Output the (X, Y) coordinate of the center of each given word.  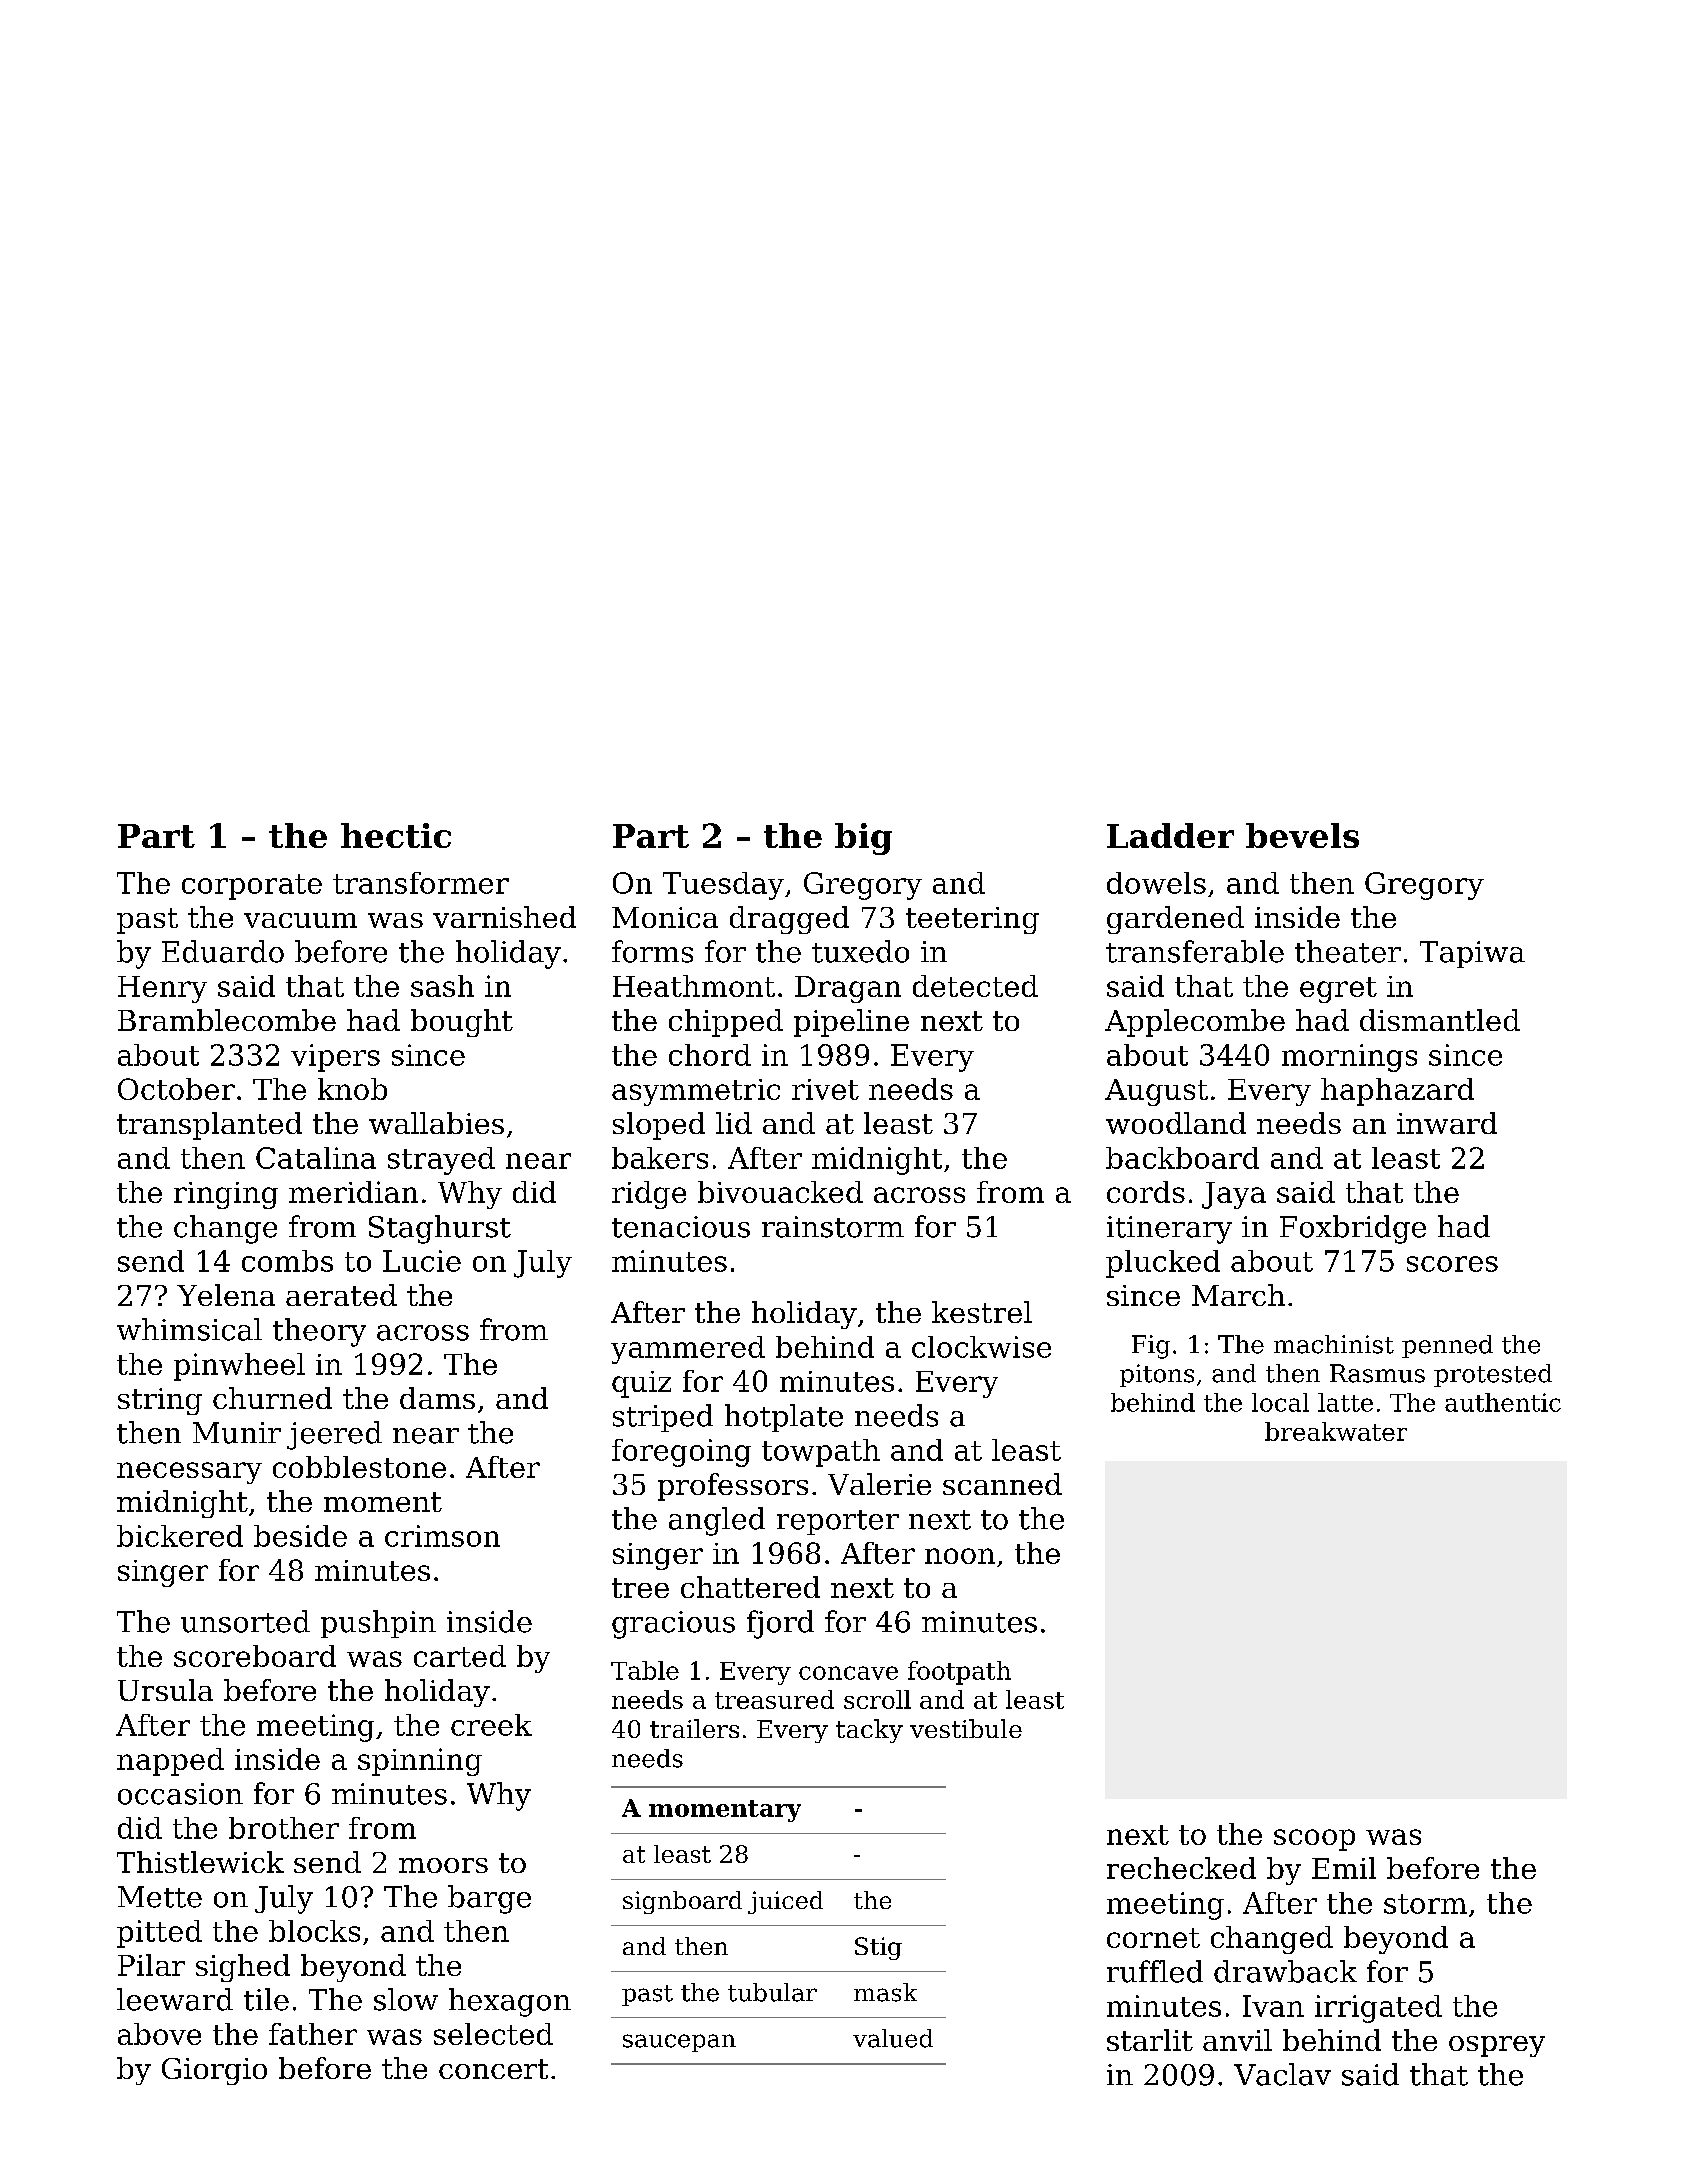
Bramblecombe (227, 1020)
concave (848, 1673)
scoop (1314, 1840)
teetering (972, 920)
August (1156, 1092)
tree (640, 1588)
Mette (160, 1897)
